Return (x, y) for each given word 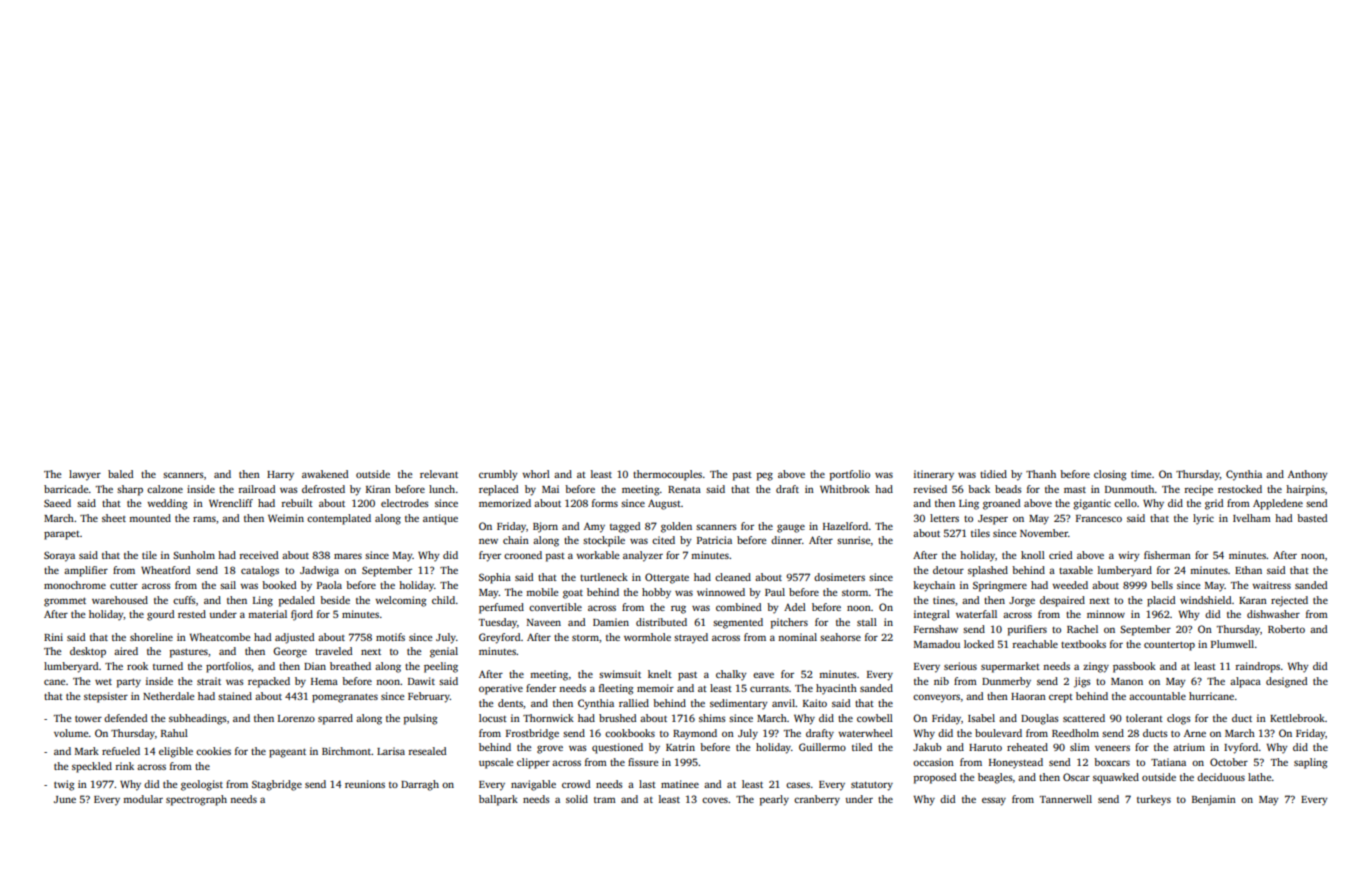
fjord (302, 615)
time (1141, 474)
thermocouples (667, 475)
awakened (325, 474)
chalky (731, 675)
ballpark (498, 800)
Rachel (1082, 629)
